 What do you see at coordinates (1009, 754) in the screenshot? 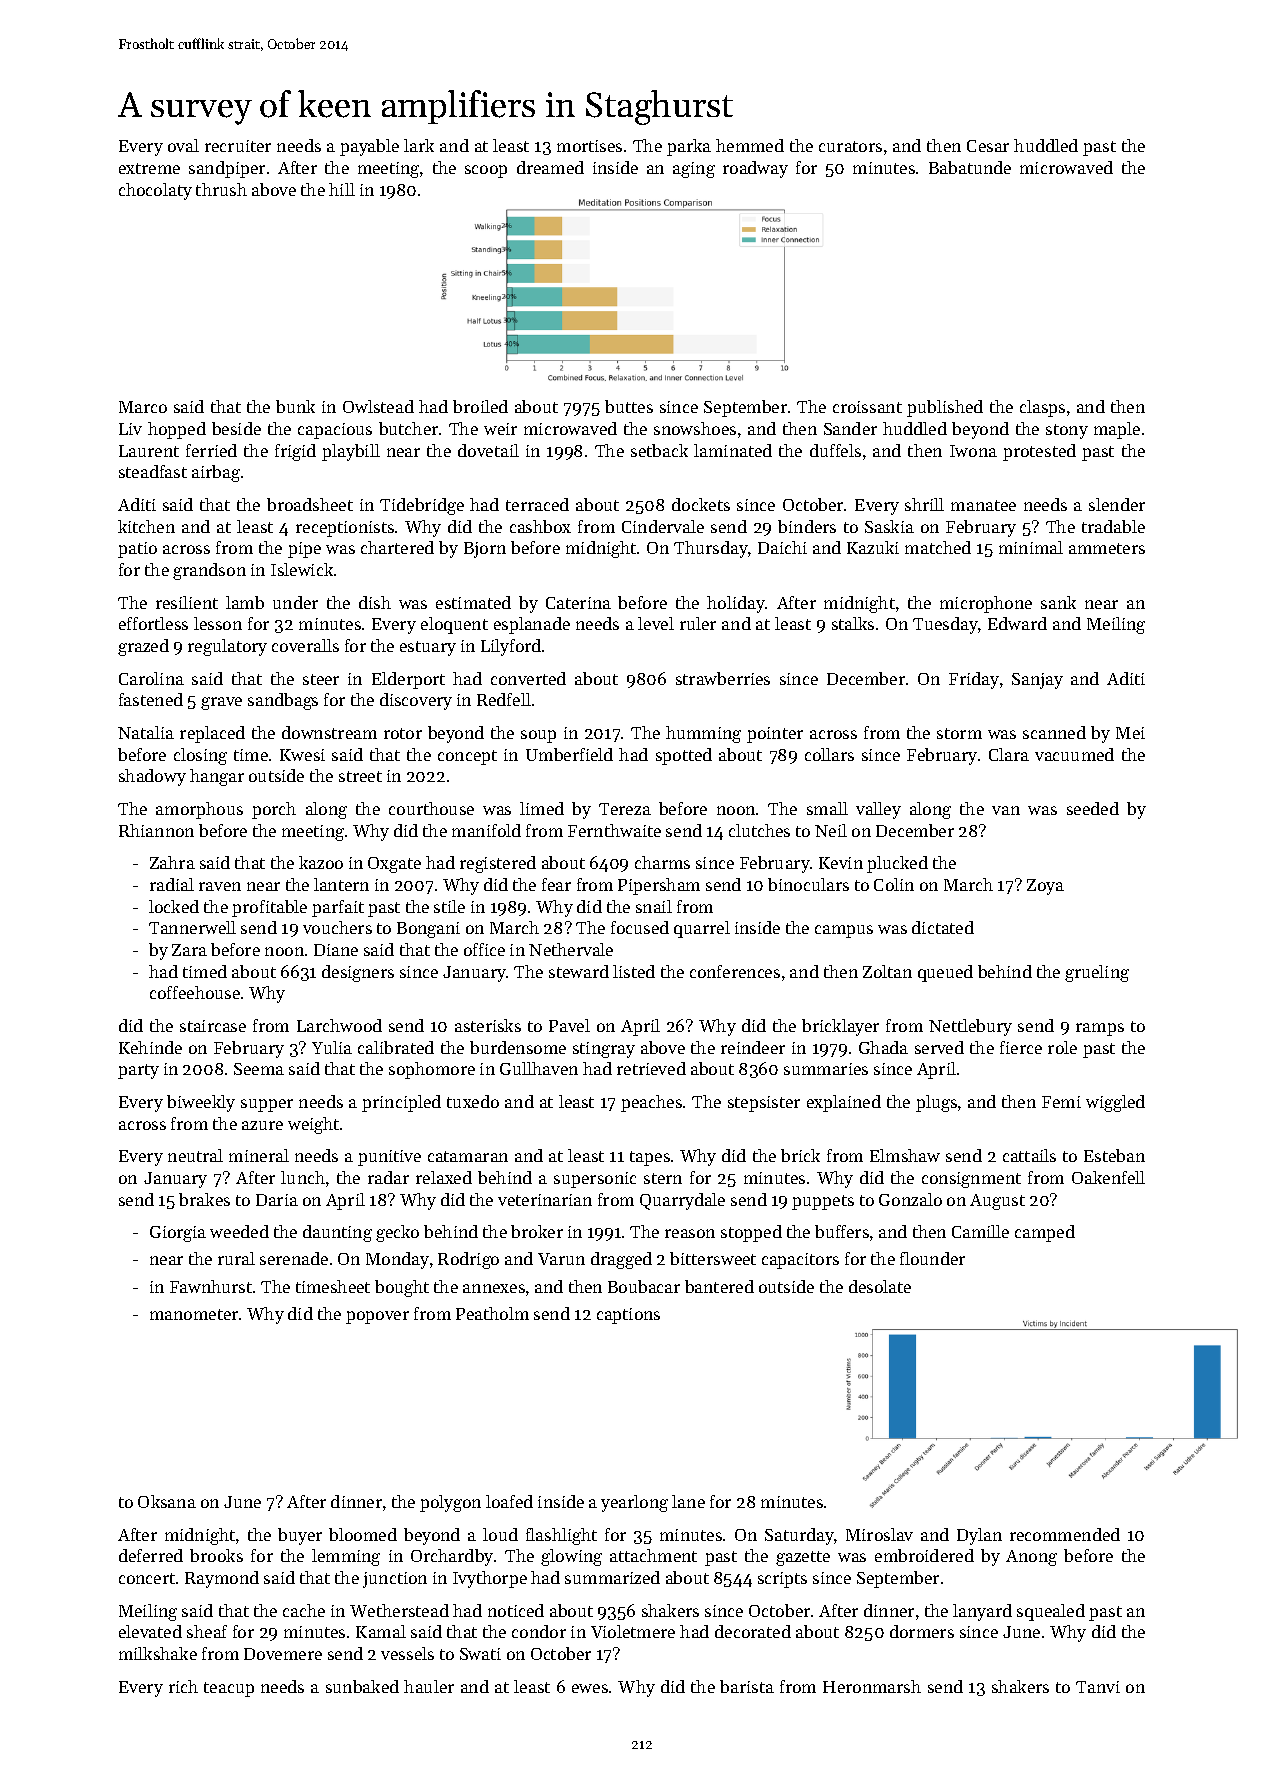
I see `Clara` at bounding box center [1009, 754].
